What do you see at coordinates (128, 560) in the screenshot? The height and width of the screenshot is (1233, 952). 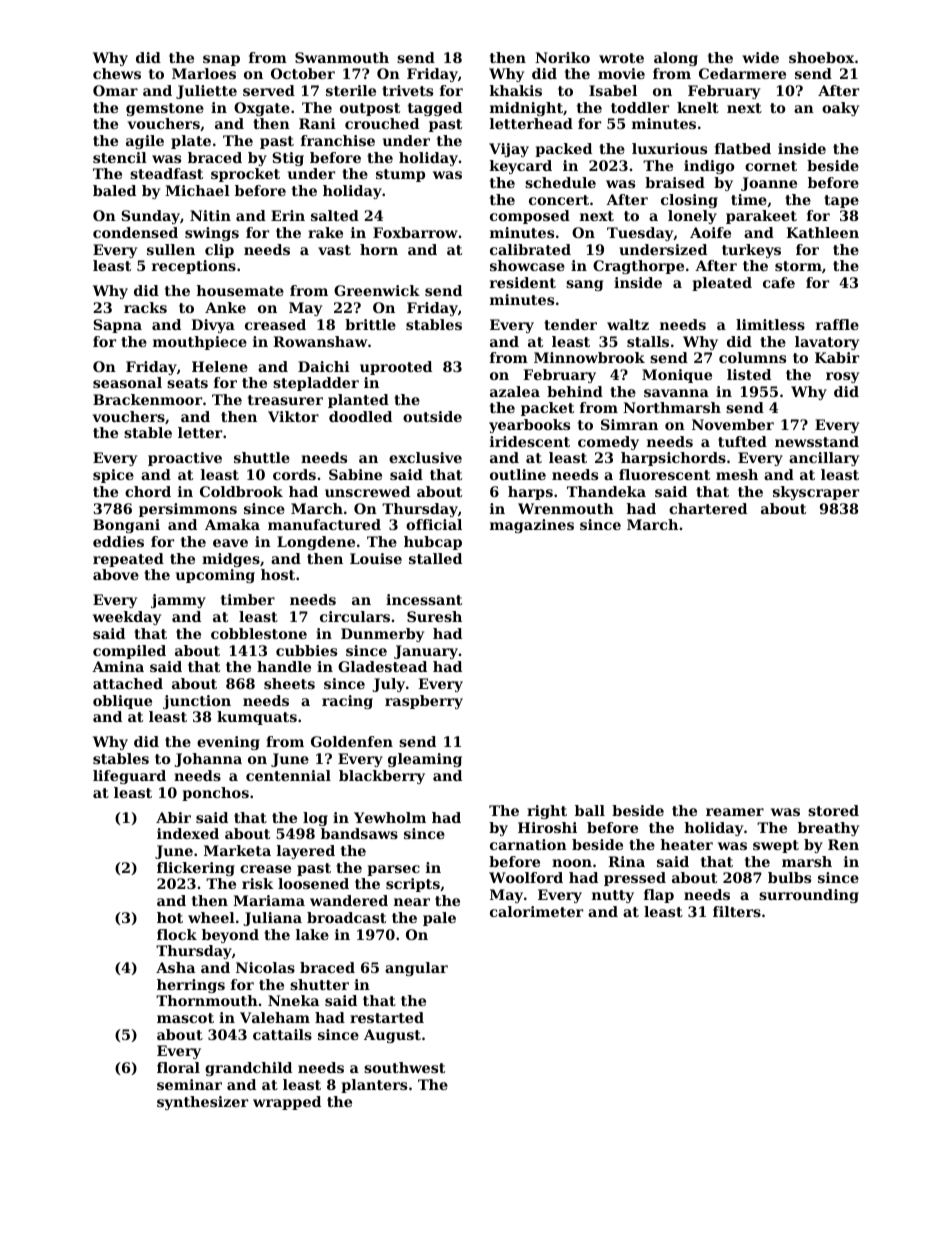 I see `repeated` at bounding box center [128, 560].
